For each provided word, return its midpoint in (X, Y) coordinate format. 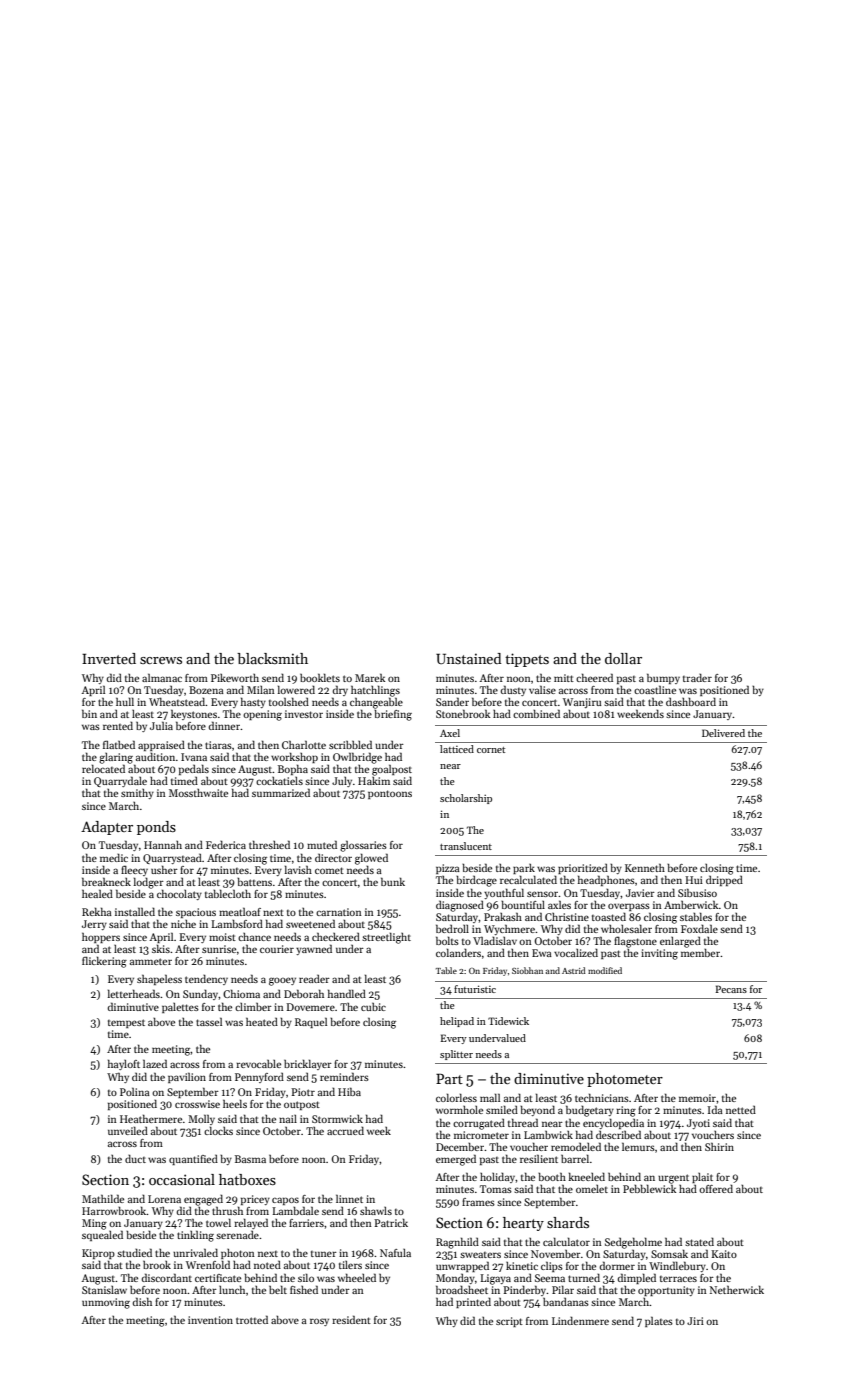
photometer (625, 1080)
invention (210, 1320)
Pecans (731, 989)
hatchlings (375, 691)
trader (697, 677)
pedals (194, 769)
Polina (135, 1091)
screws (161, 660)
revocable (258, 1064)
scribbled (350, 744)
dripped (724, 881)
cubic (373, 1007)
